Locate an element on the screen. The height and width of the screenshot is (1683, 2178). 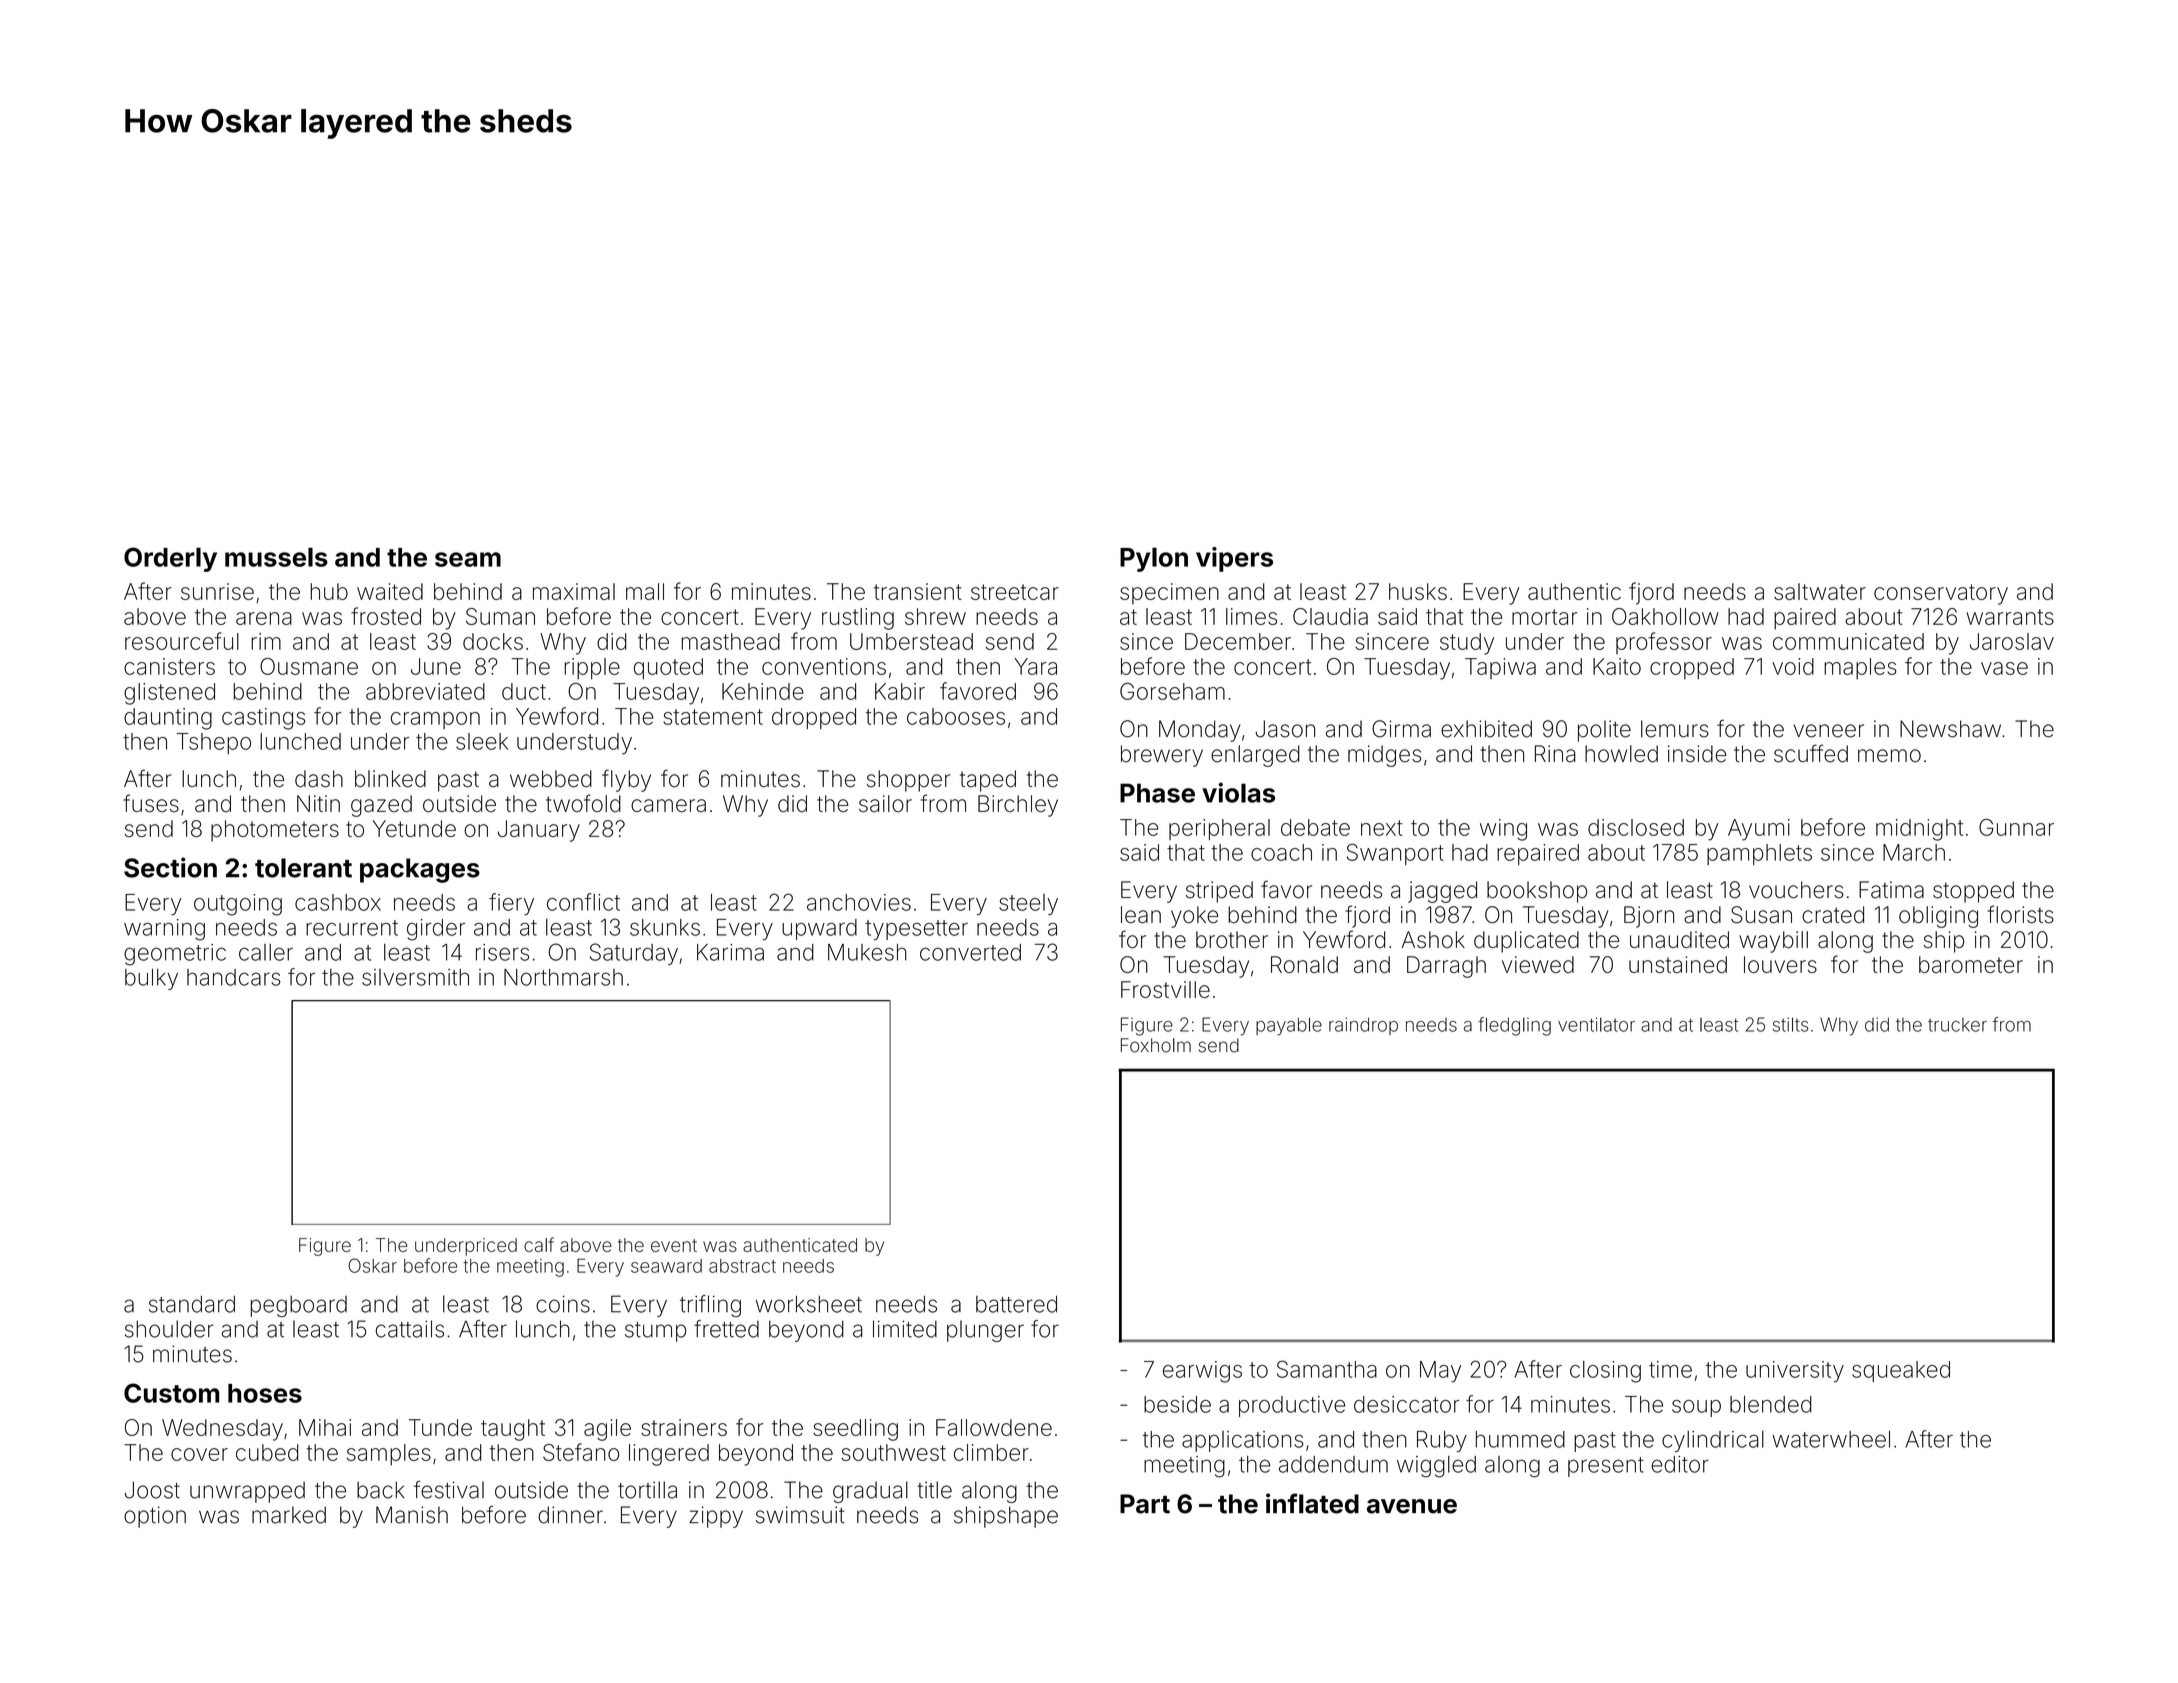
saltwater is located at coordinates (1820, 591).
